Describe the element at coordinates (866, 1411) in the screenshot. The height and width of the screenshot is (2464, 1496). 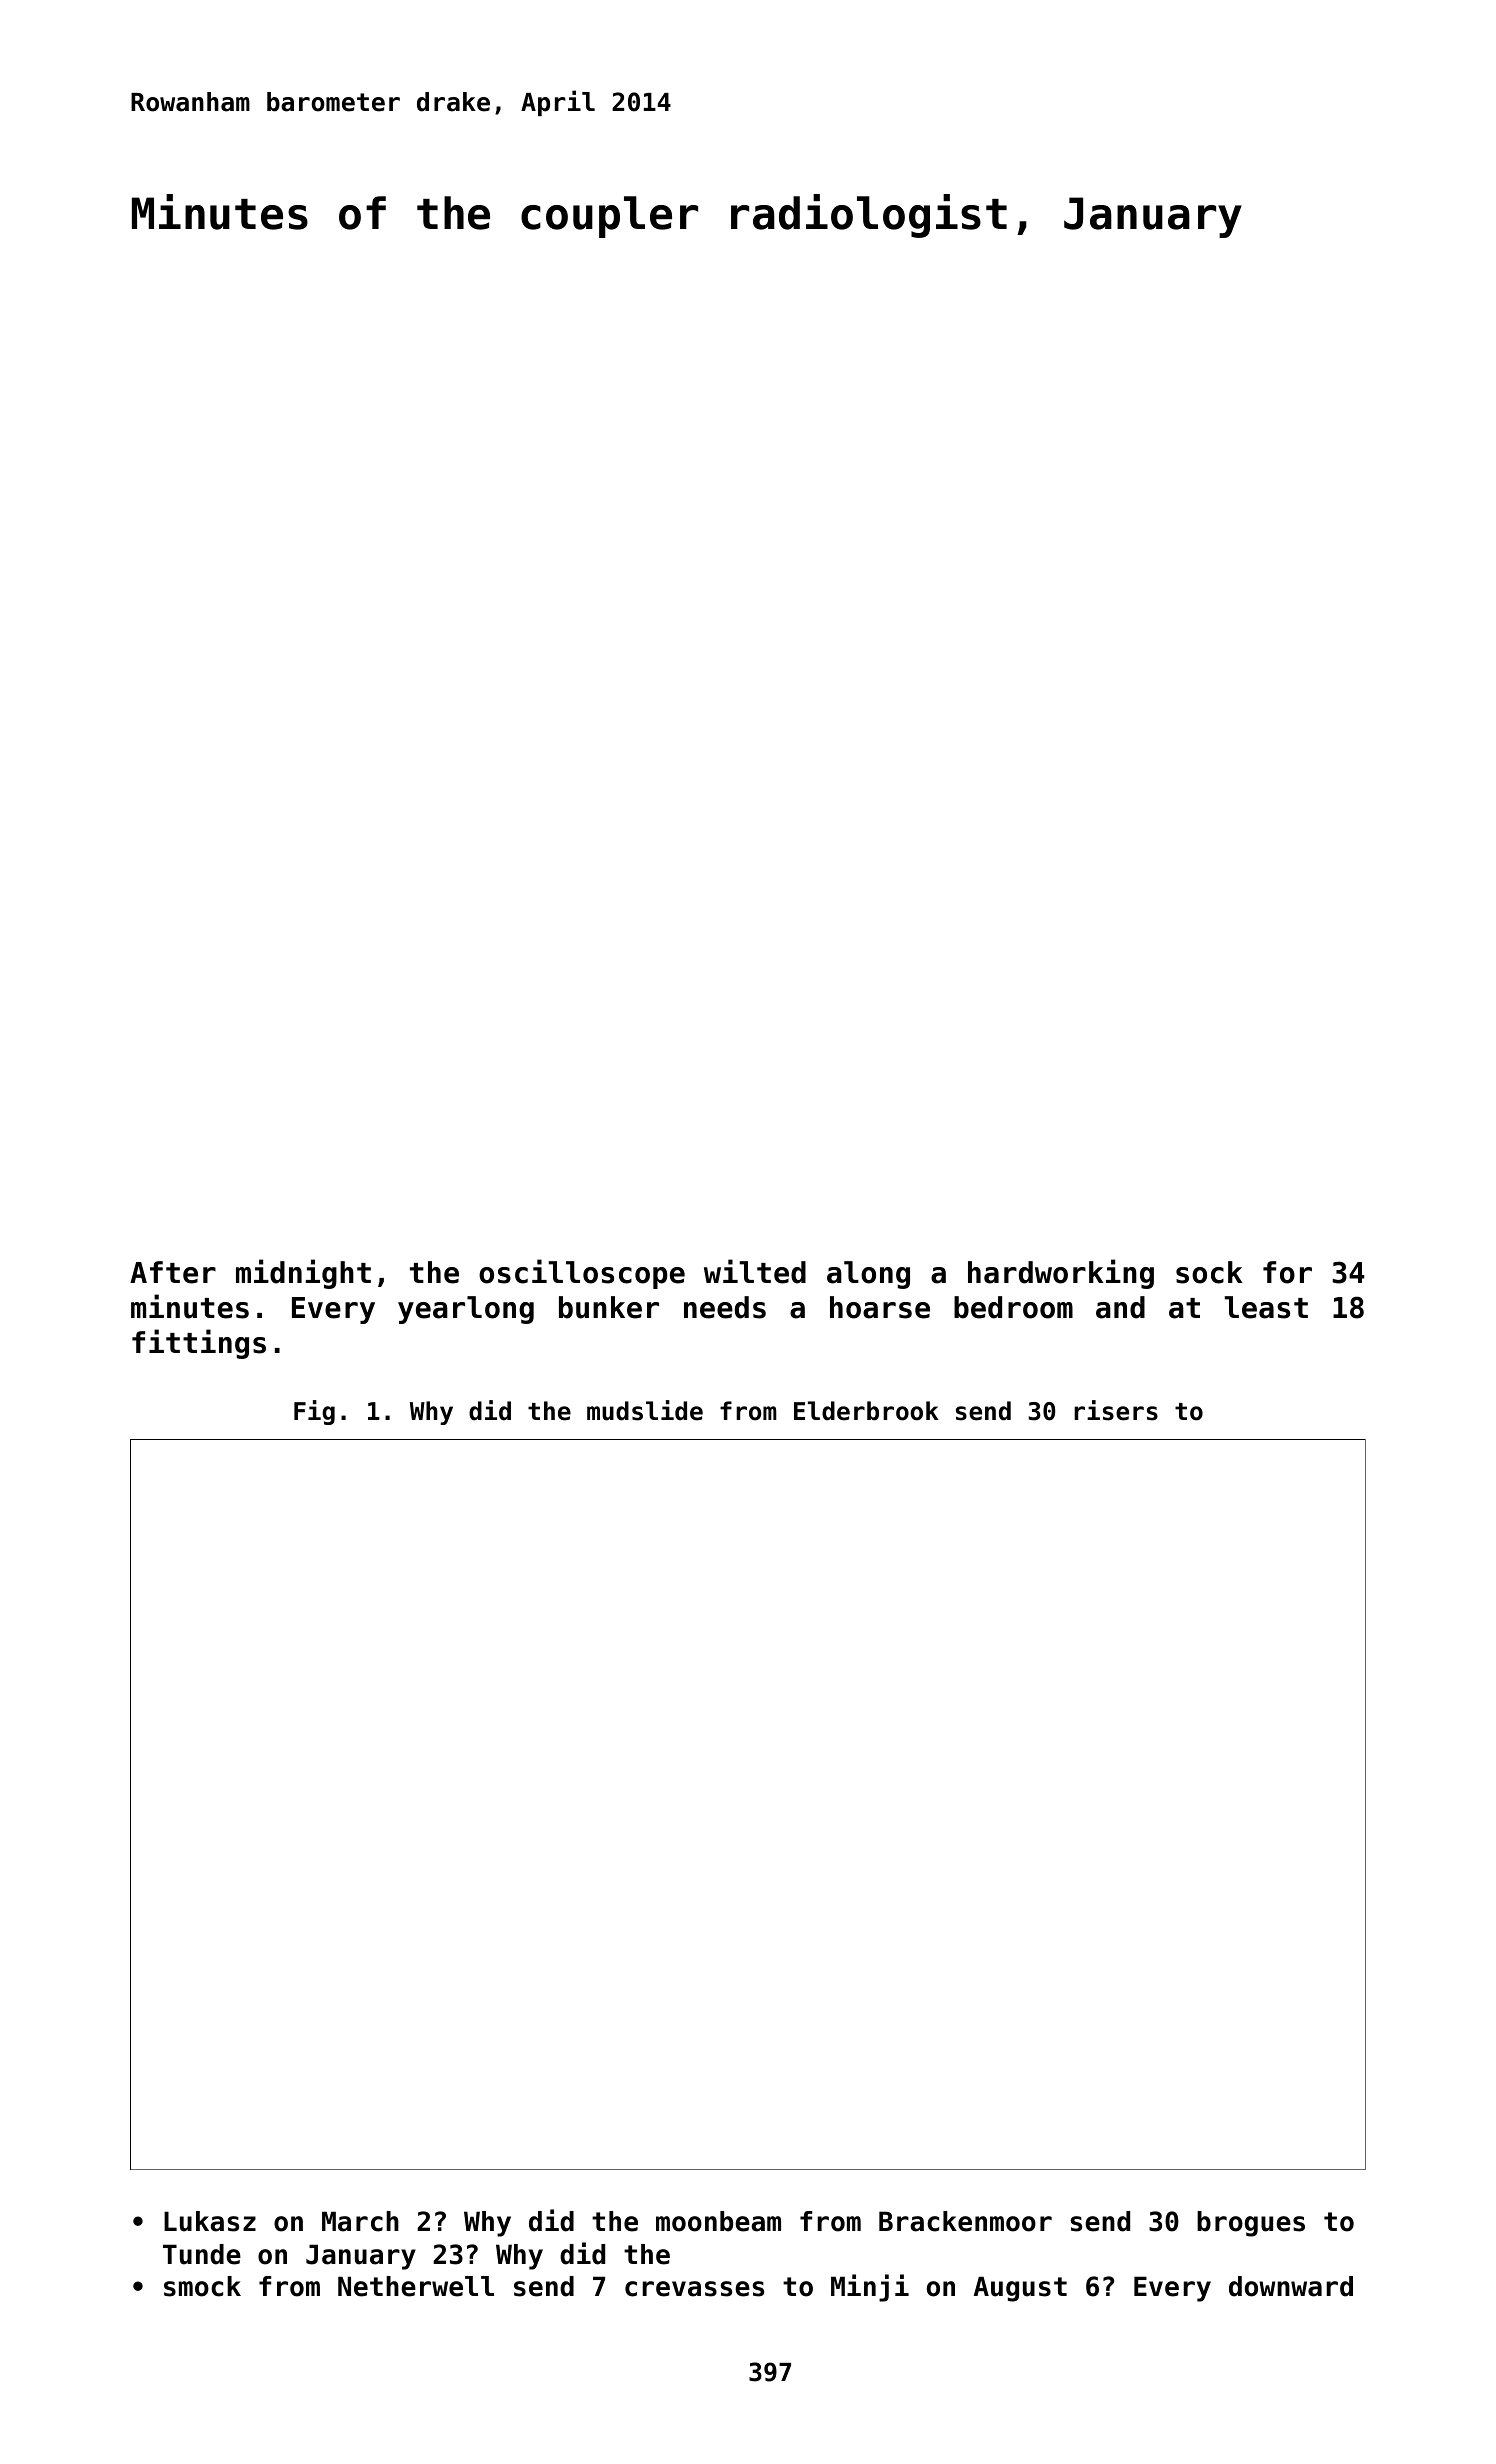
I see `Elderbrook` at that location.
